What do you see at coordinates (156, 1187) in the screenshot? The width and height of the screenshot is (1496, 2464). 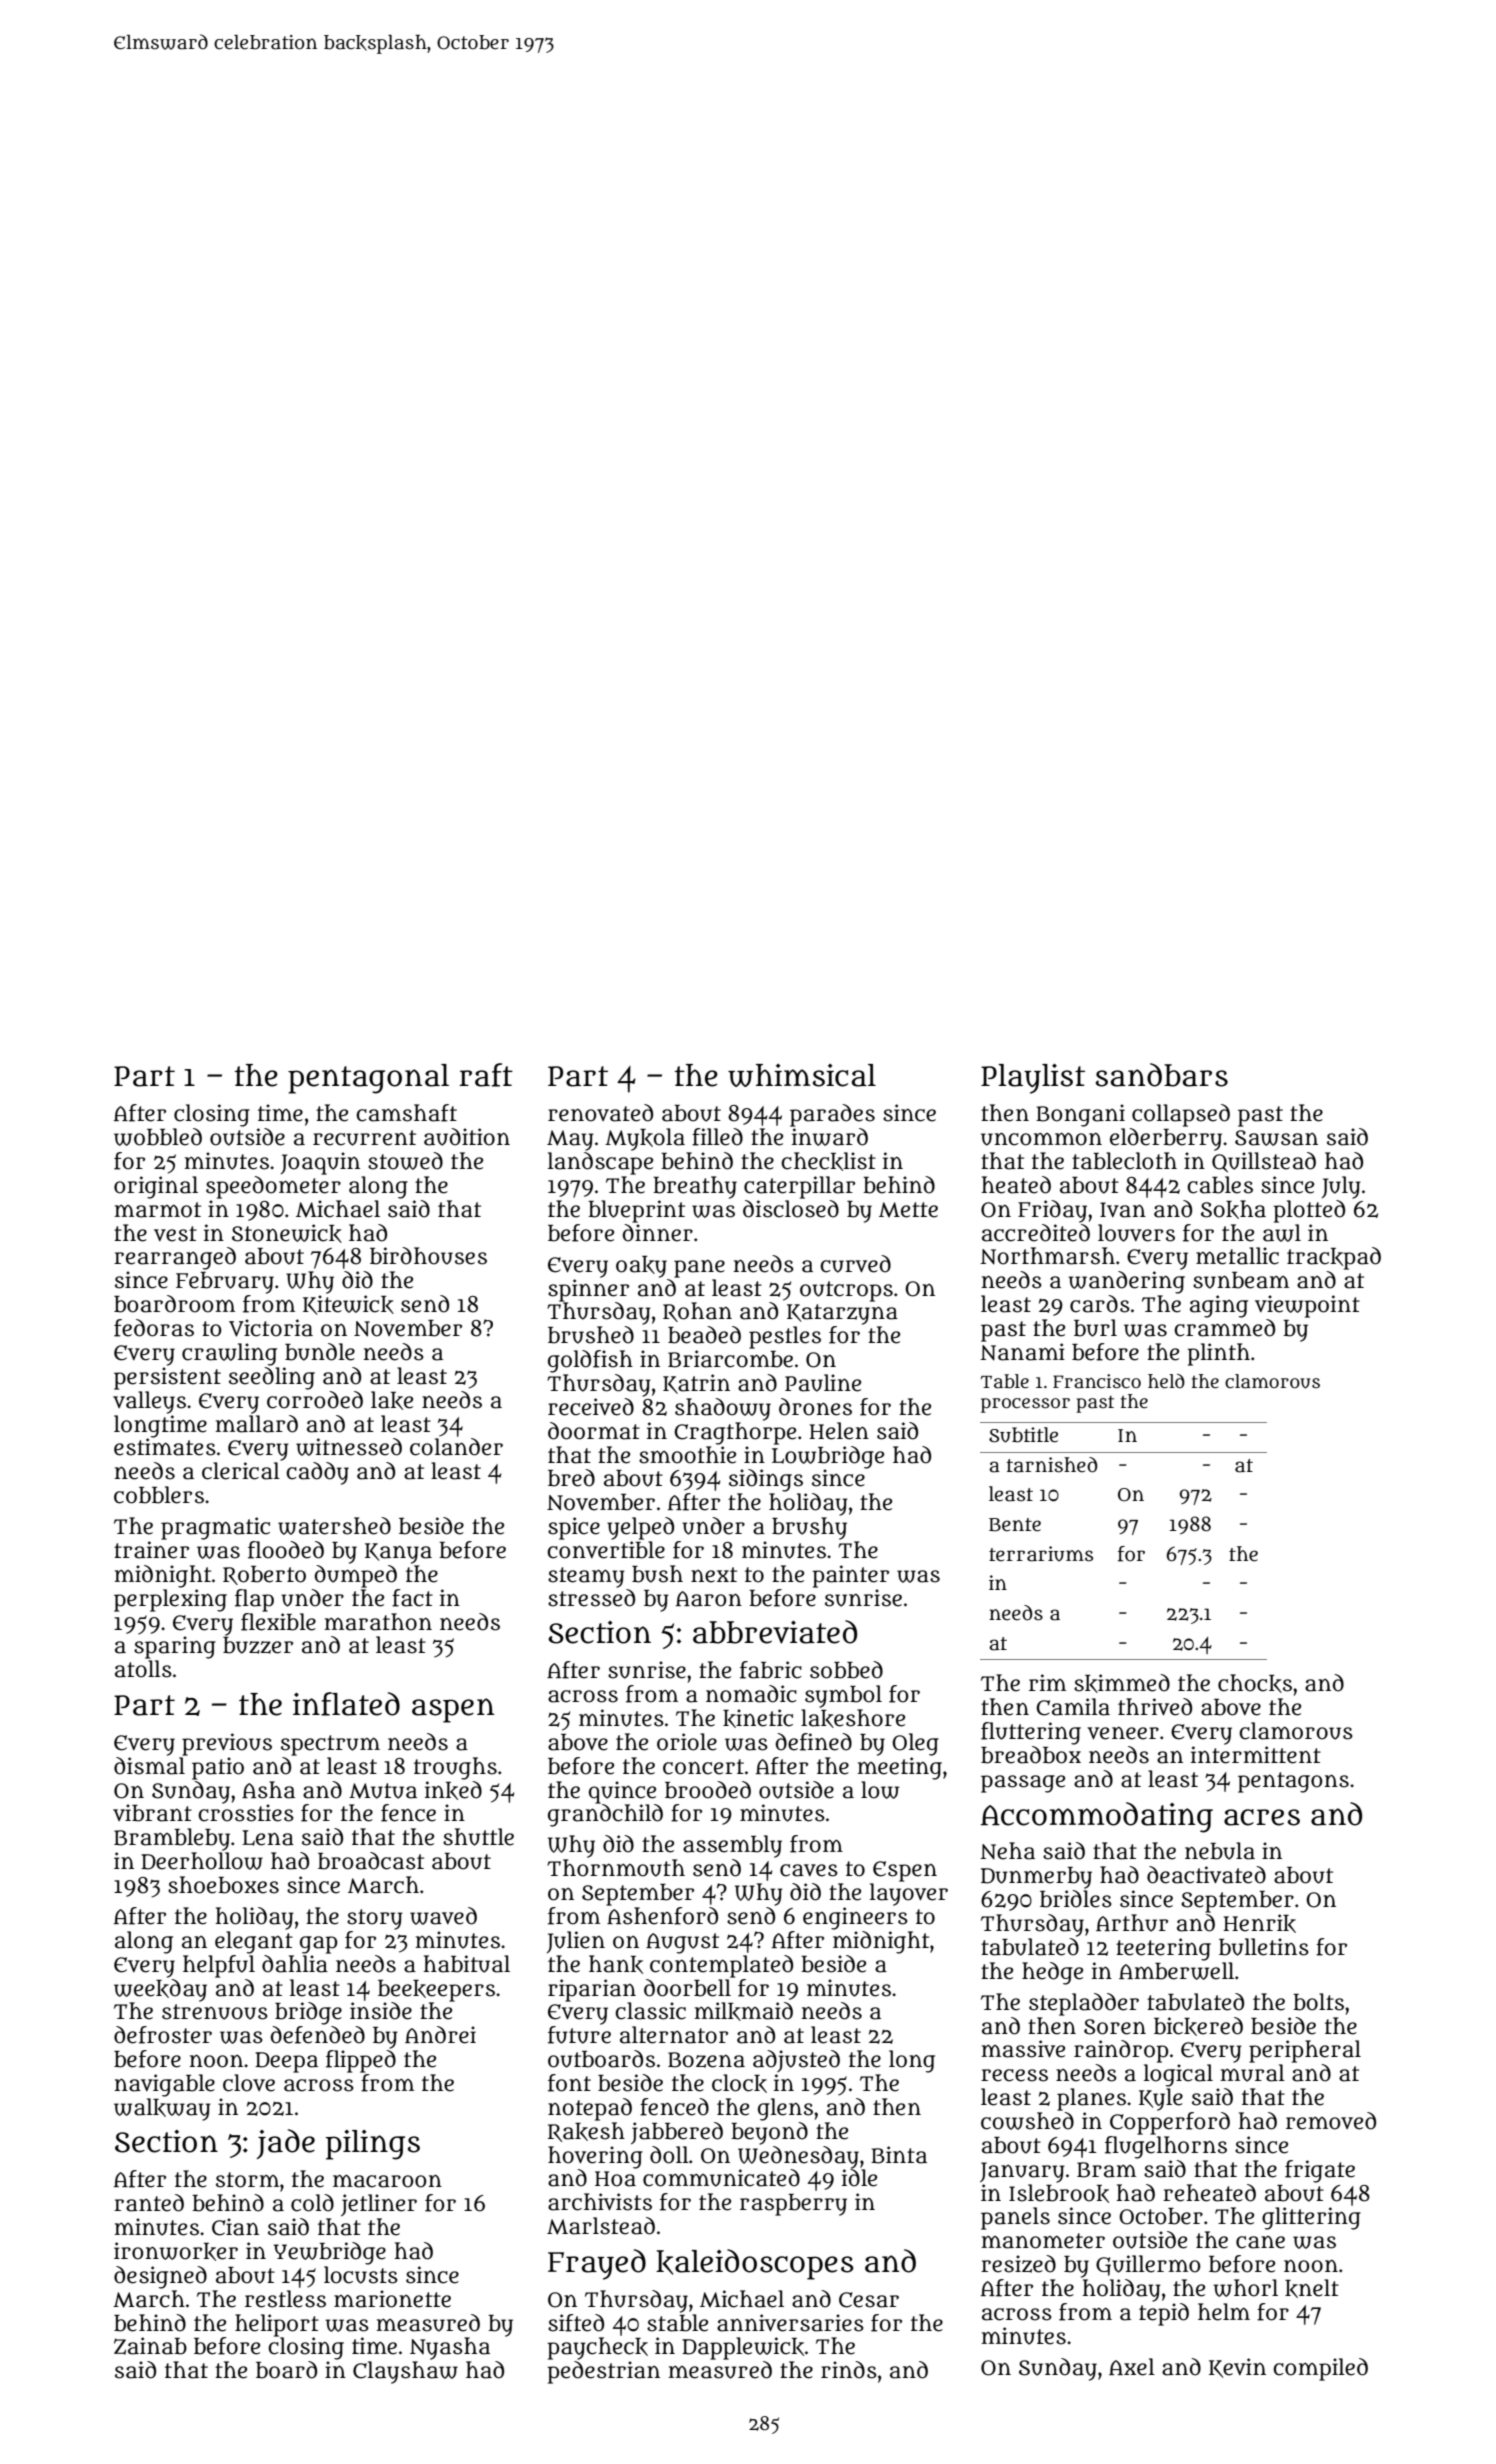 I see `original` at bounding box center [156, 1187].
